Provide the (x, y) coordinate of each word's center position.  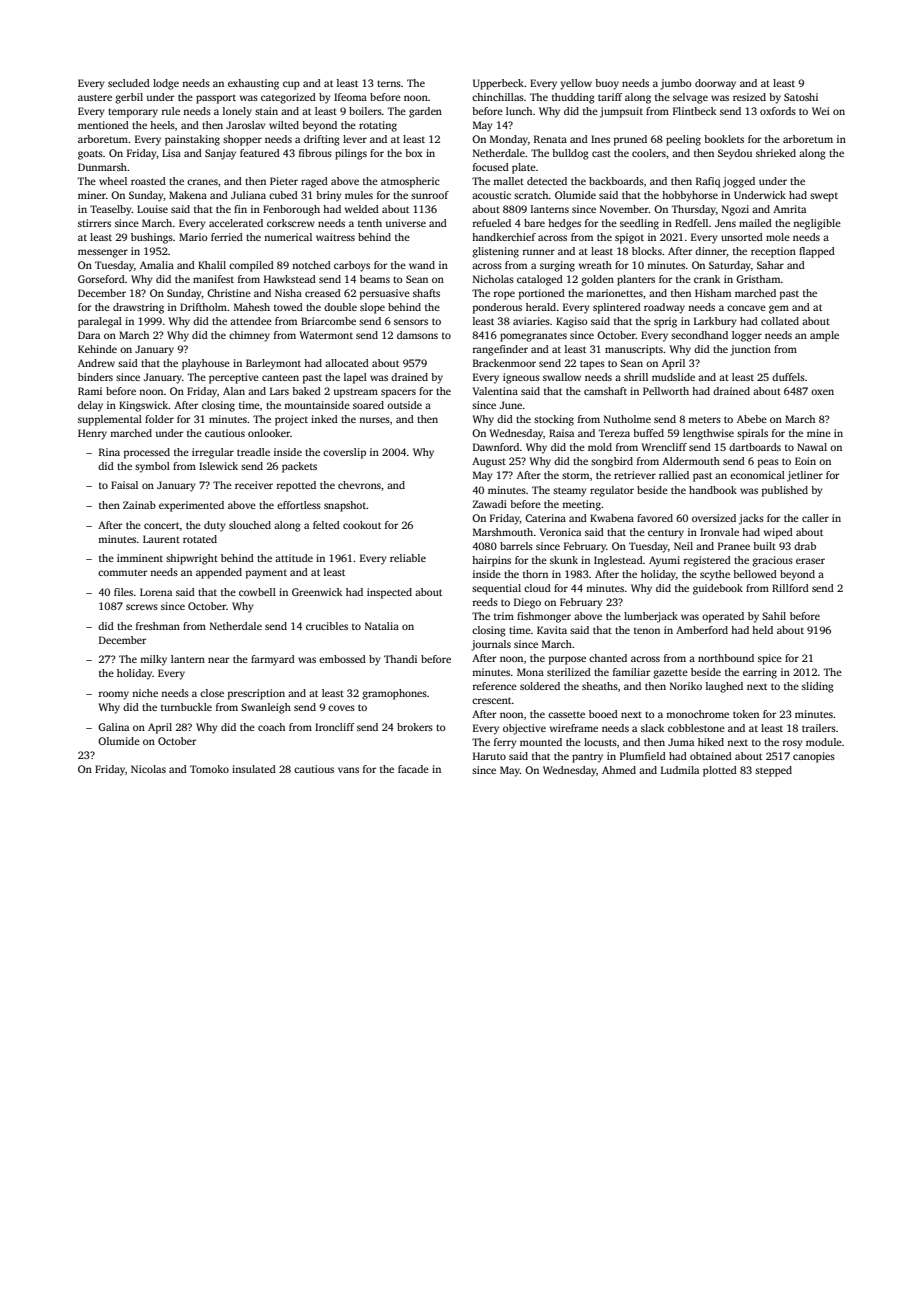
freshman (158, 626)
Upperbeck (498, 84)
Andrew (96, 363)
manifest (213, 279)
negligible (817, 224)
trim (504, 616)
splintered (617, 308)
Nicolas (148, 769)
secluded (129, 83)
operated (723, 617)
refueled (492, 223)
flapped (817, 252)
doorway (715, 84)
